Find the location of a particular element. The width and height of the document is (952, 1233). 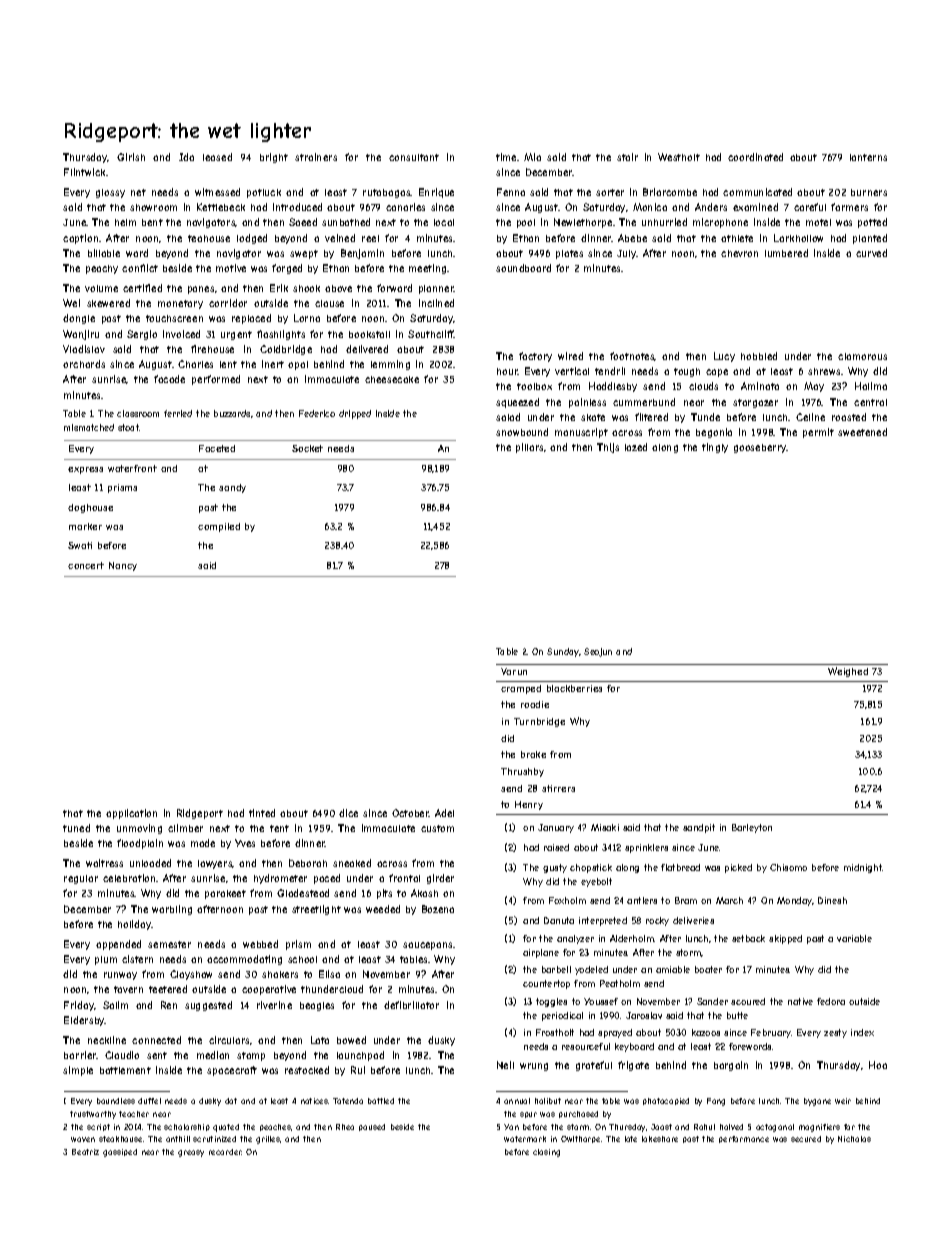

periodical is located at coordinates (562, 1016).
